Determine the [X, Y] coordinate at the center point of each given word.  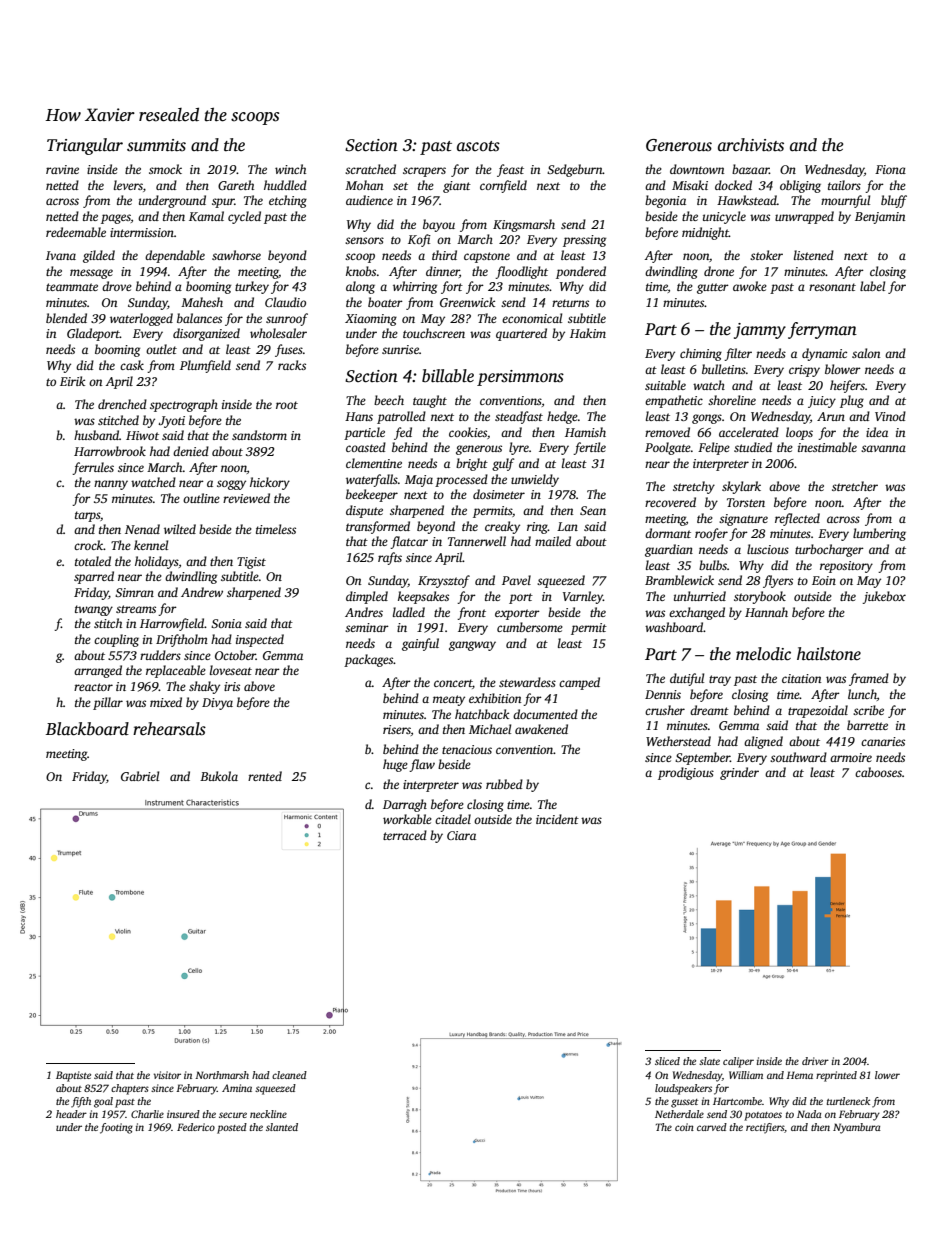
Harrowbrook [110, 451]
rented [265, 776]
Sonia [226, 623]
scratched [370, 169]
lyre [519, 448]
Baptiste [73, 1076]
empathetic [674, 401]
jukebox [884, 597]
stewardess [527, 682]
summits [156, 145]
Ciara [461, 835]
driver [815, 1061]
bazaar [750, 169]
